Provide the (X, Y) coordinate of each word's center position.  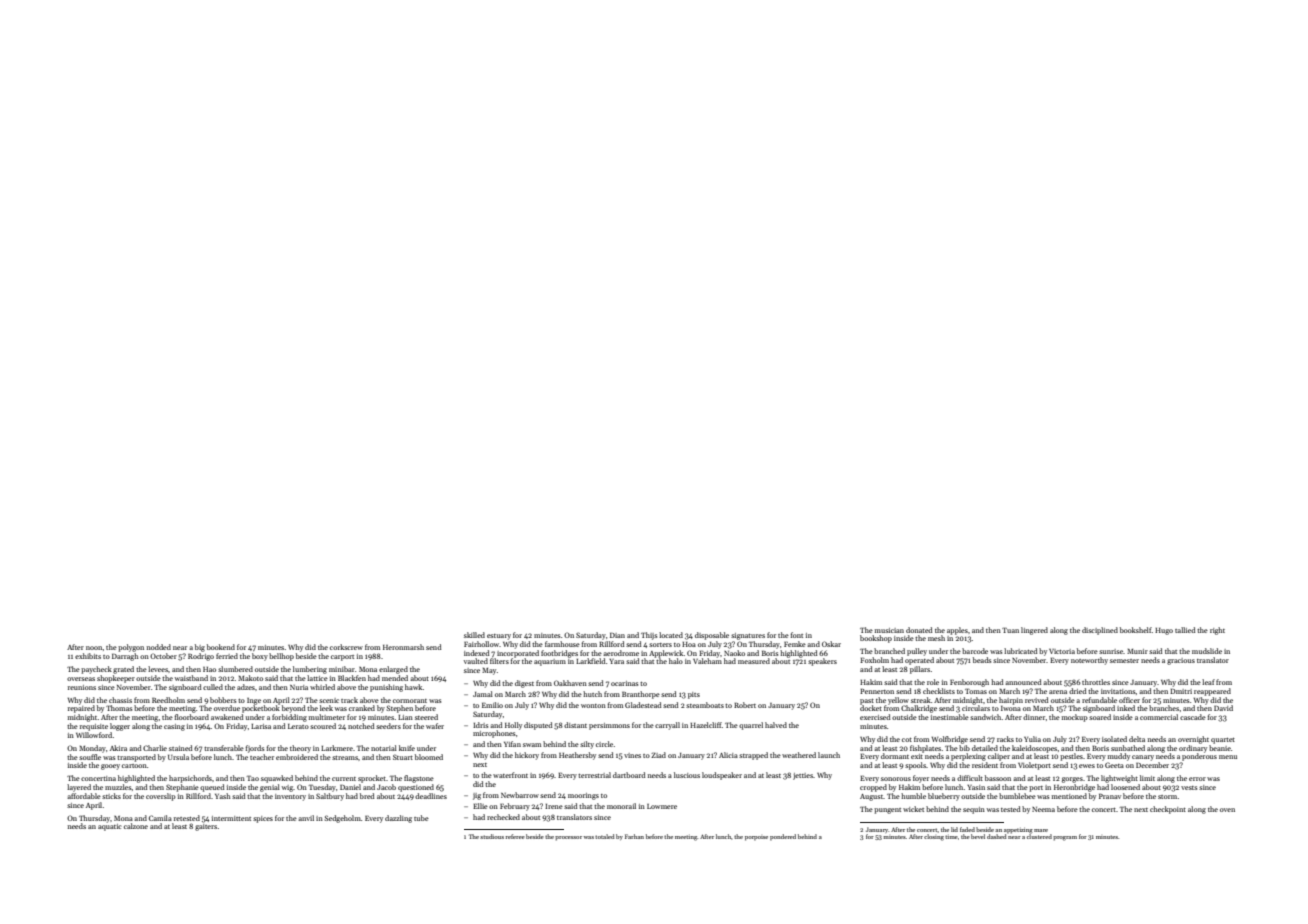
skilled (474, 635)
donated (919, 630)
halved (776, 725)
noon (94, 648)
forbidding (289, 718)
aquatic (110, 827)
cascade (1193, 717)
